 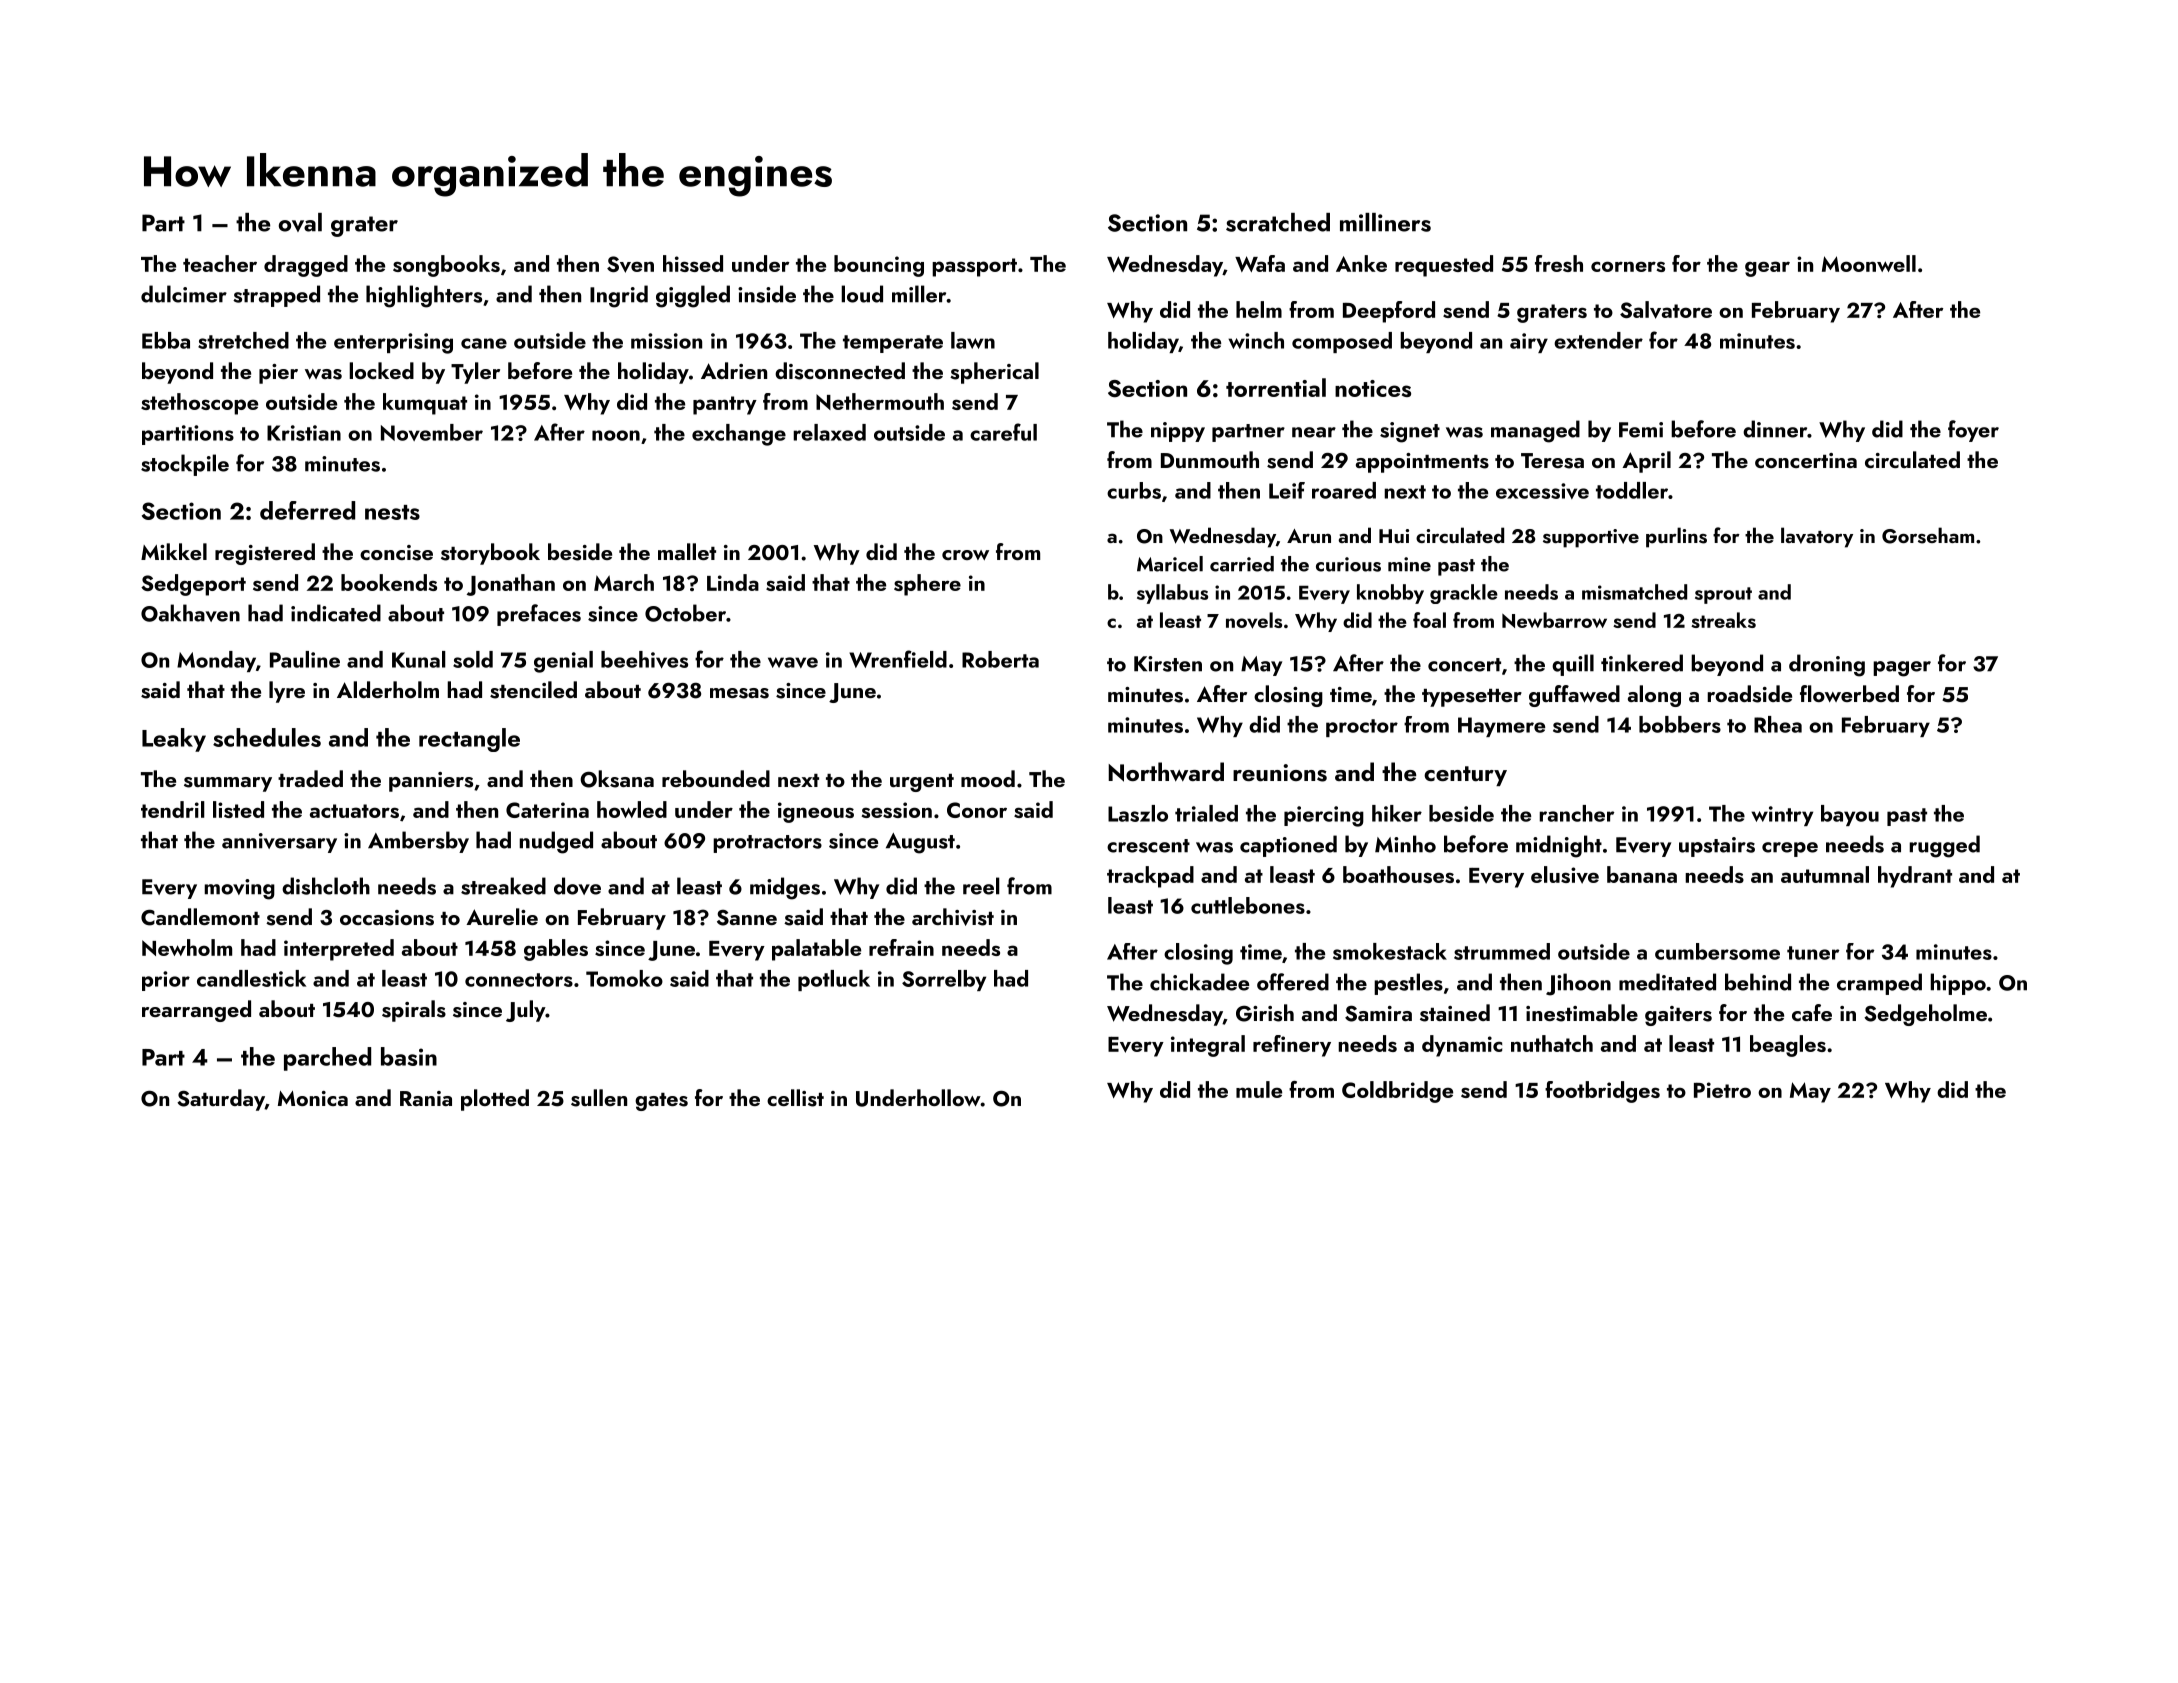 I want to click on schedules, so click(x=267, y=737).
